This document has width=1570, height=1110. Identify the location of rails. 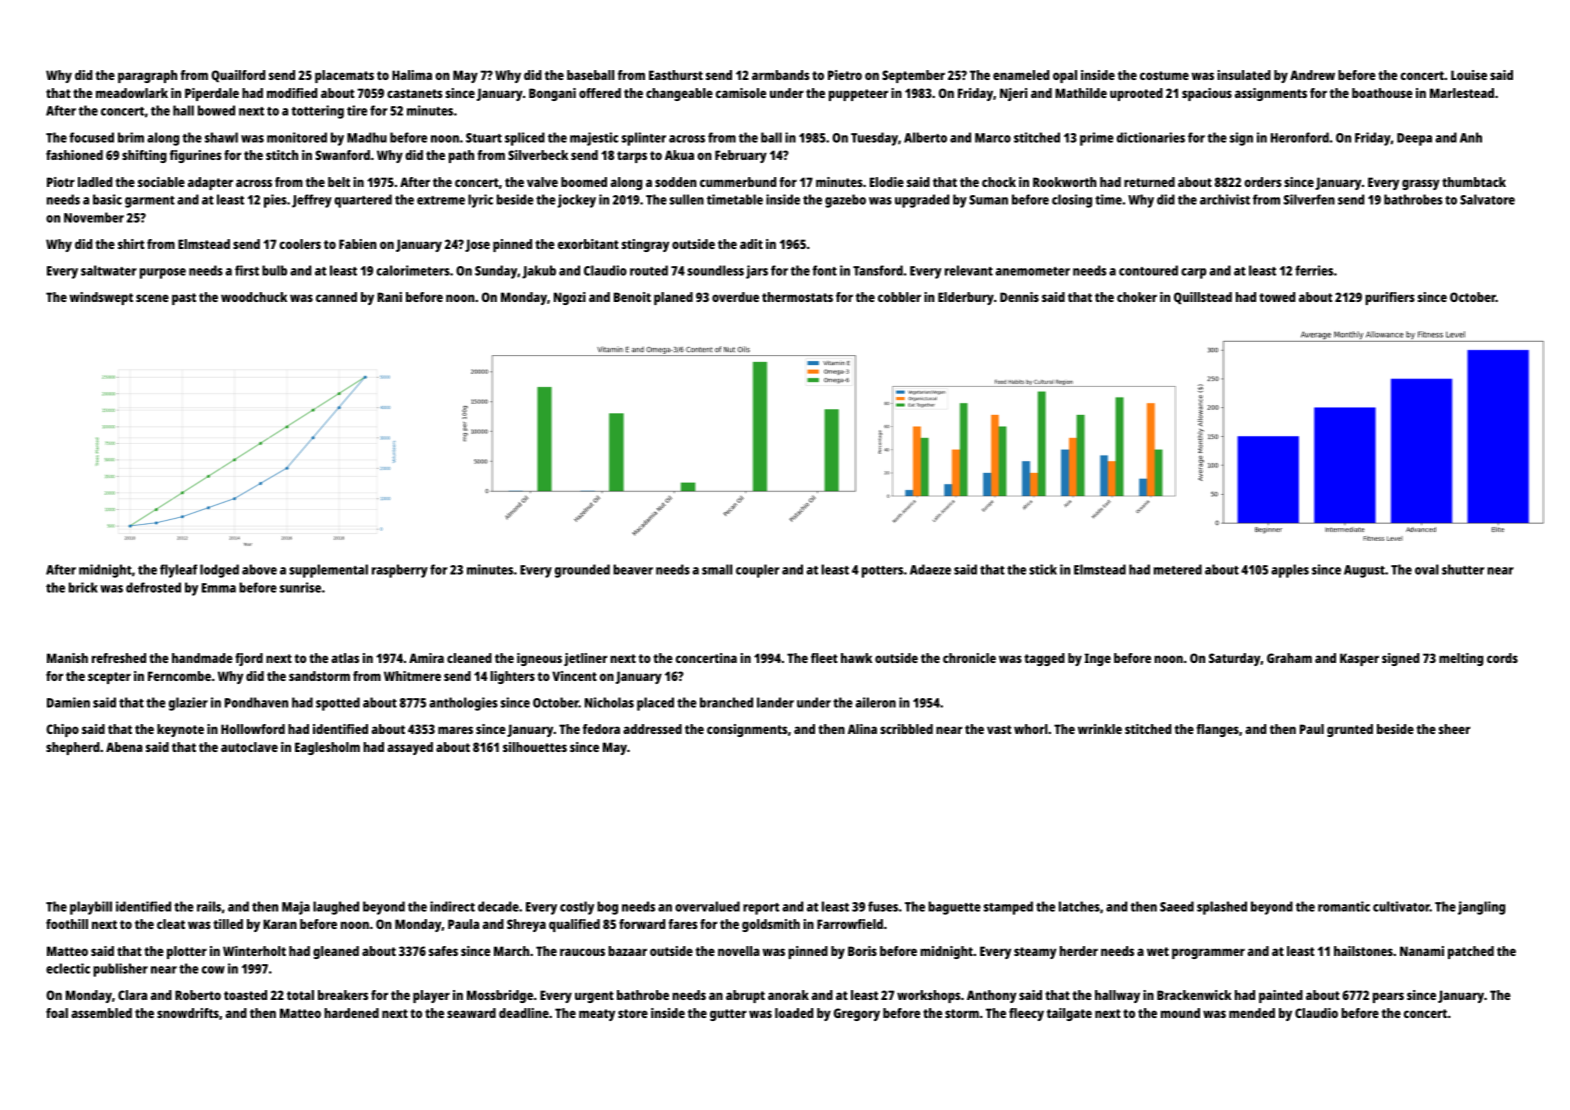
(209, 906).
